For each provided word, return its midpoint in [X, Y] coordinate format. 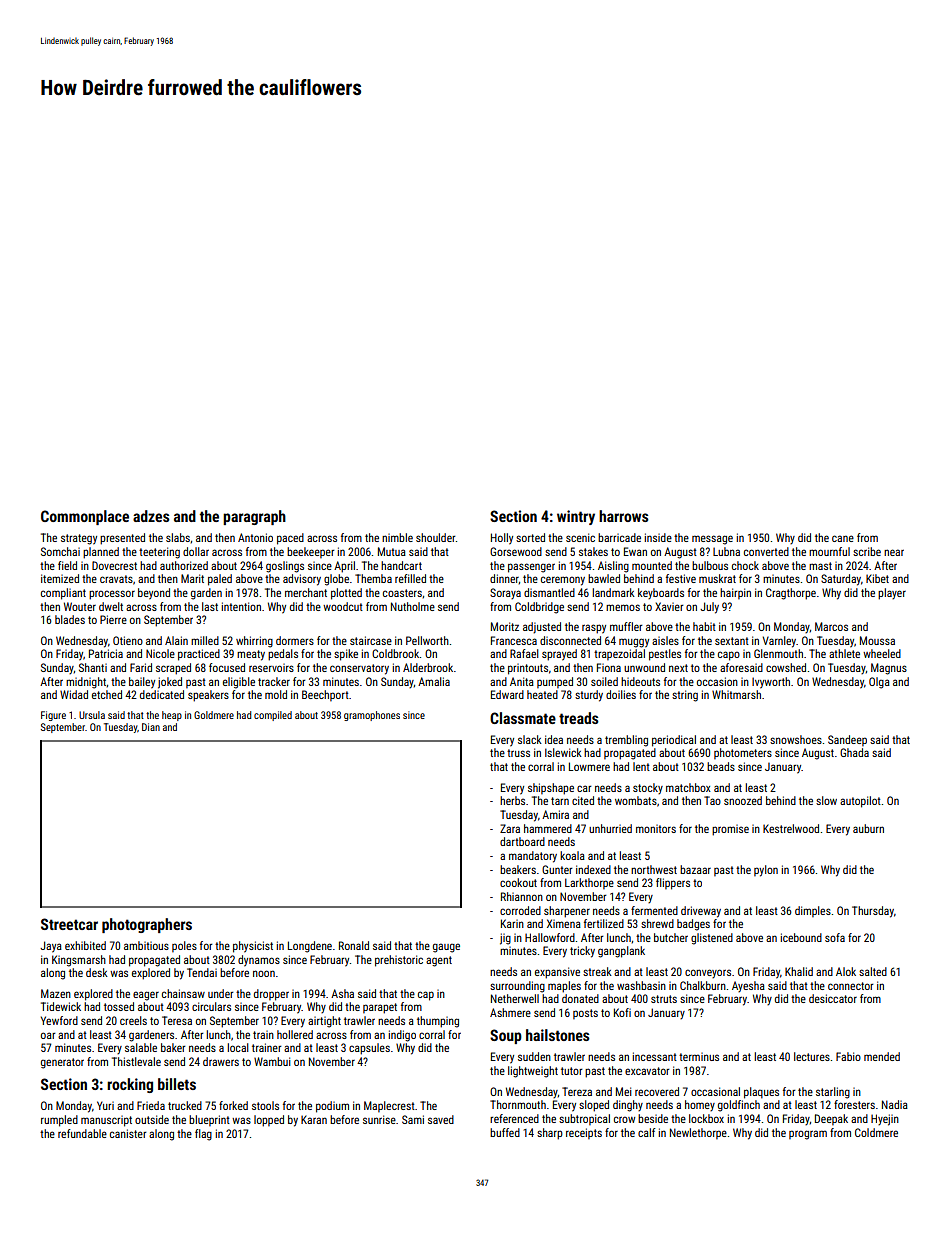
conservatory [359, 669]
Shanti [93, 667]
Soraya [505, 593]
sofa [835, 937]
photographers [147, 925]
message [712, 540]
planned [101, 553]
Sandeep [847, 740]
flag [203, 1135]
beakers [518, 869]
